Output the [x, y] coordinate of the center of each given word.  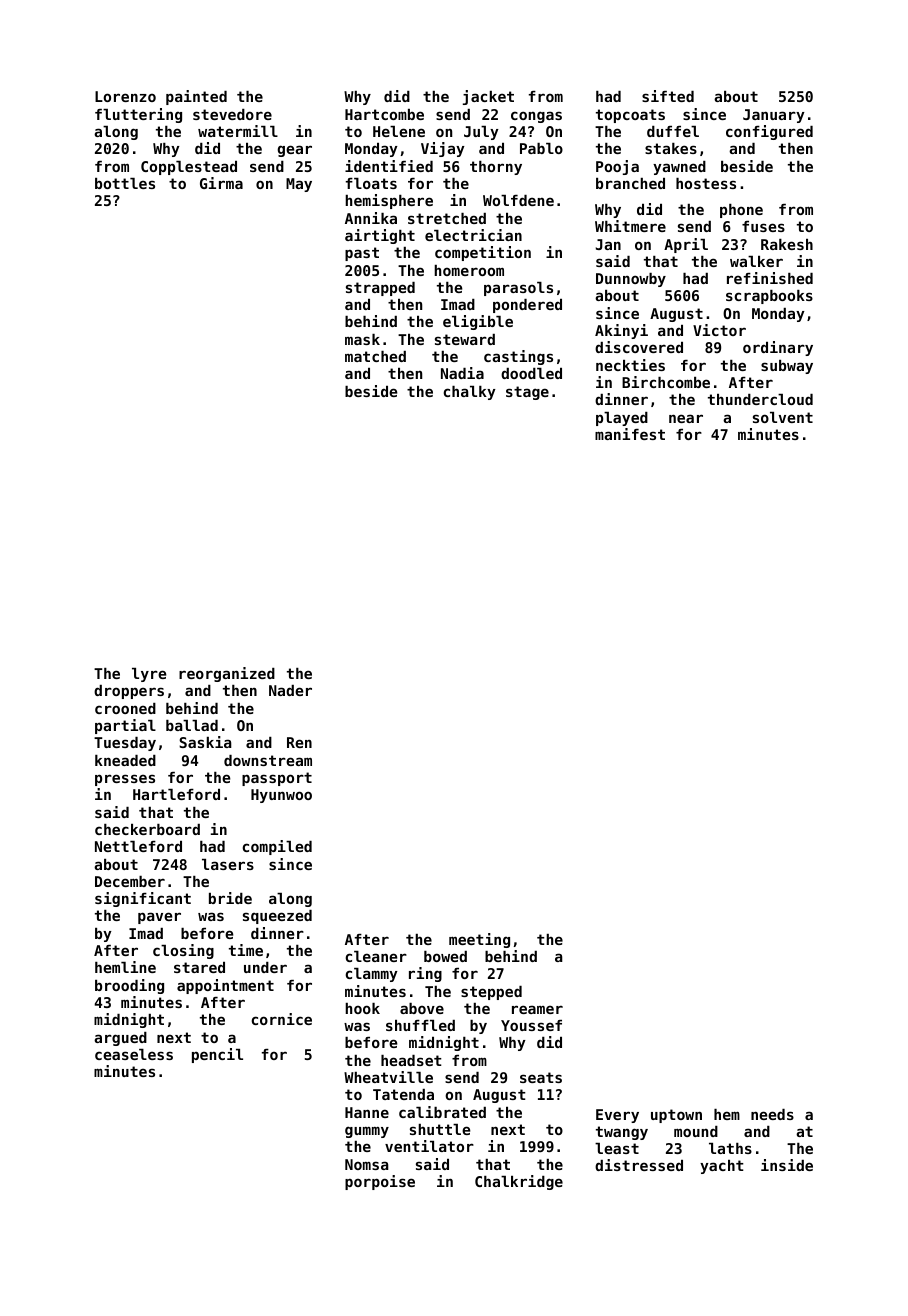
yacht [722, 1167]
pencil [217, 1055]
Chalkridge [519, 1182]
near [686, 418]
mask [362, 339]
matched [375, 356]
